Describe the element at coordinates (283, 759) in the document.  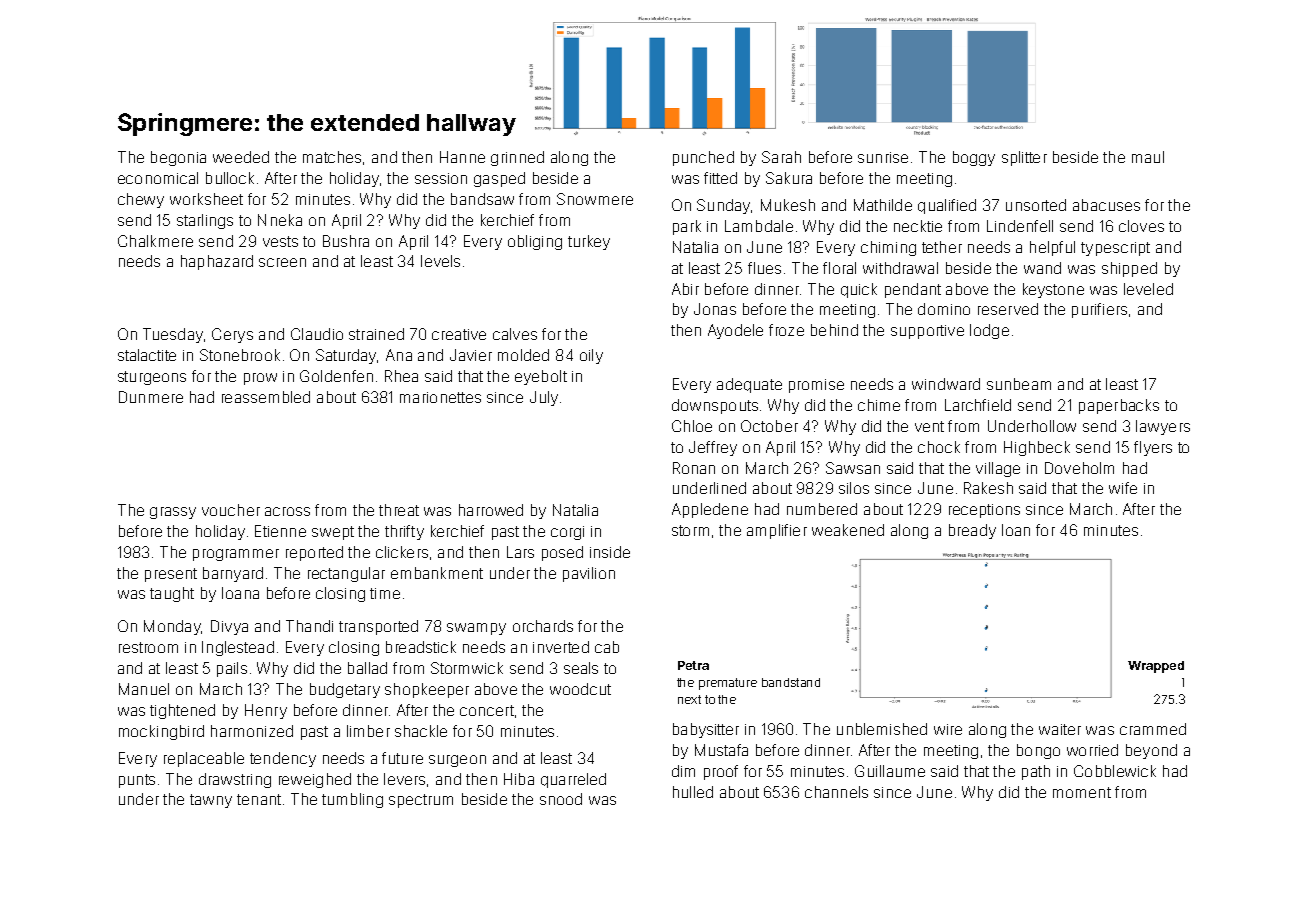
I see `tendency` at that location.
